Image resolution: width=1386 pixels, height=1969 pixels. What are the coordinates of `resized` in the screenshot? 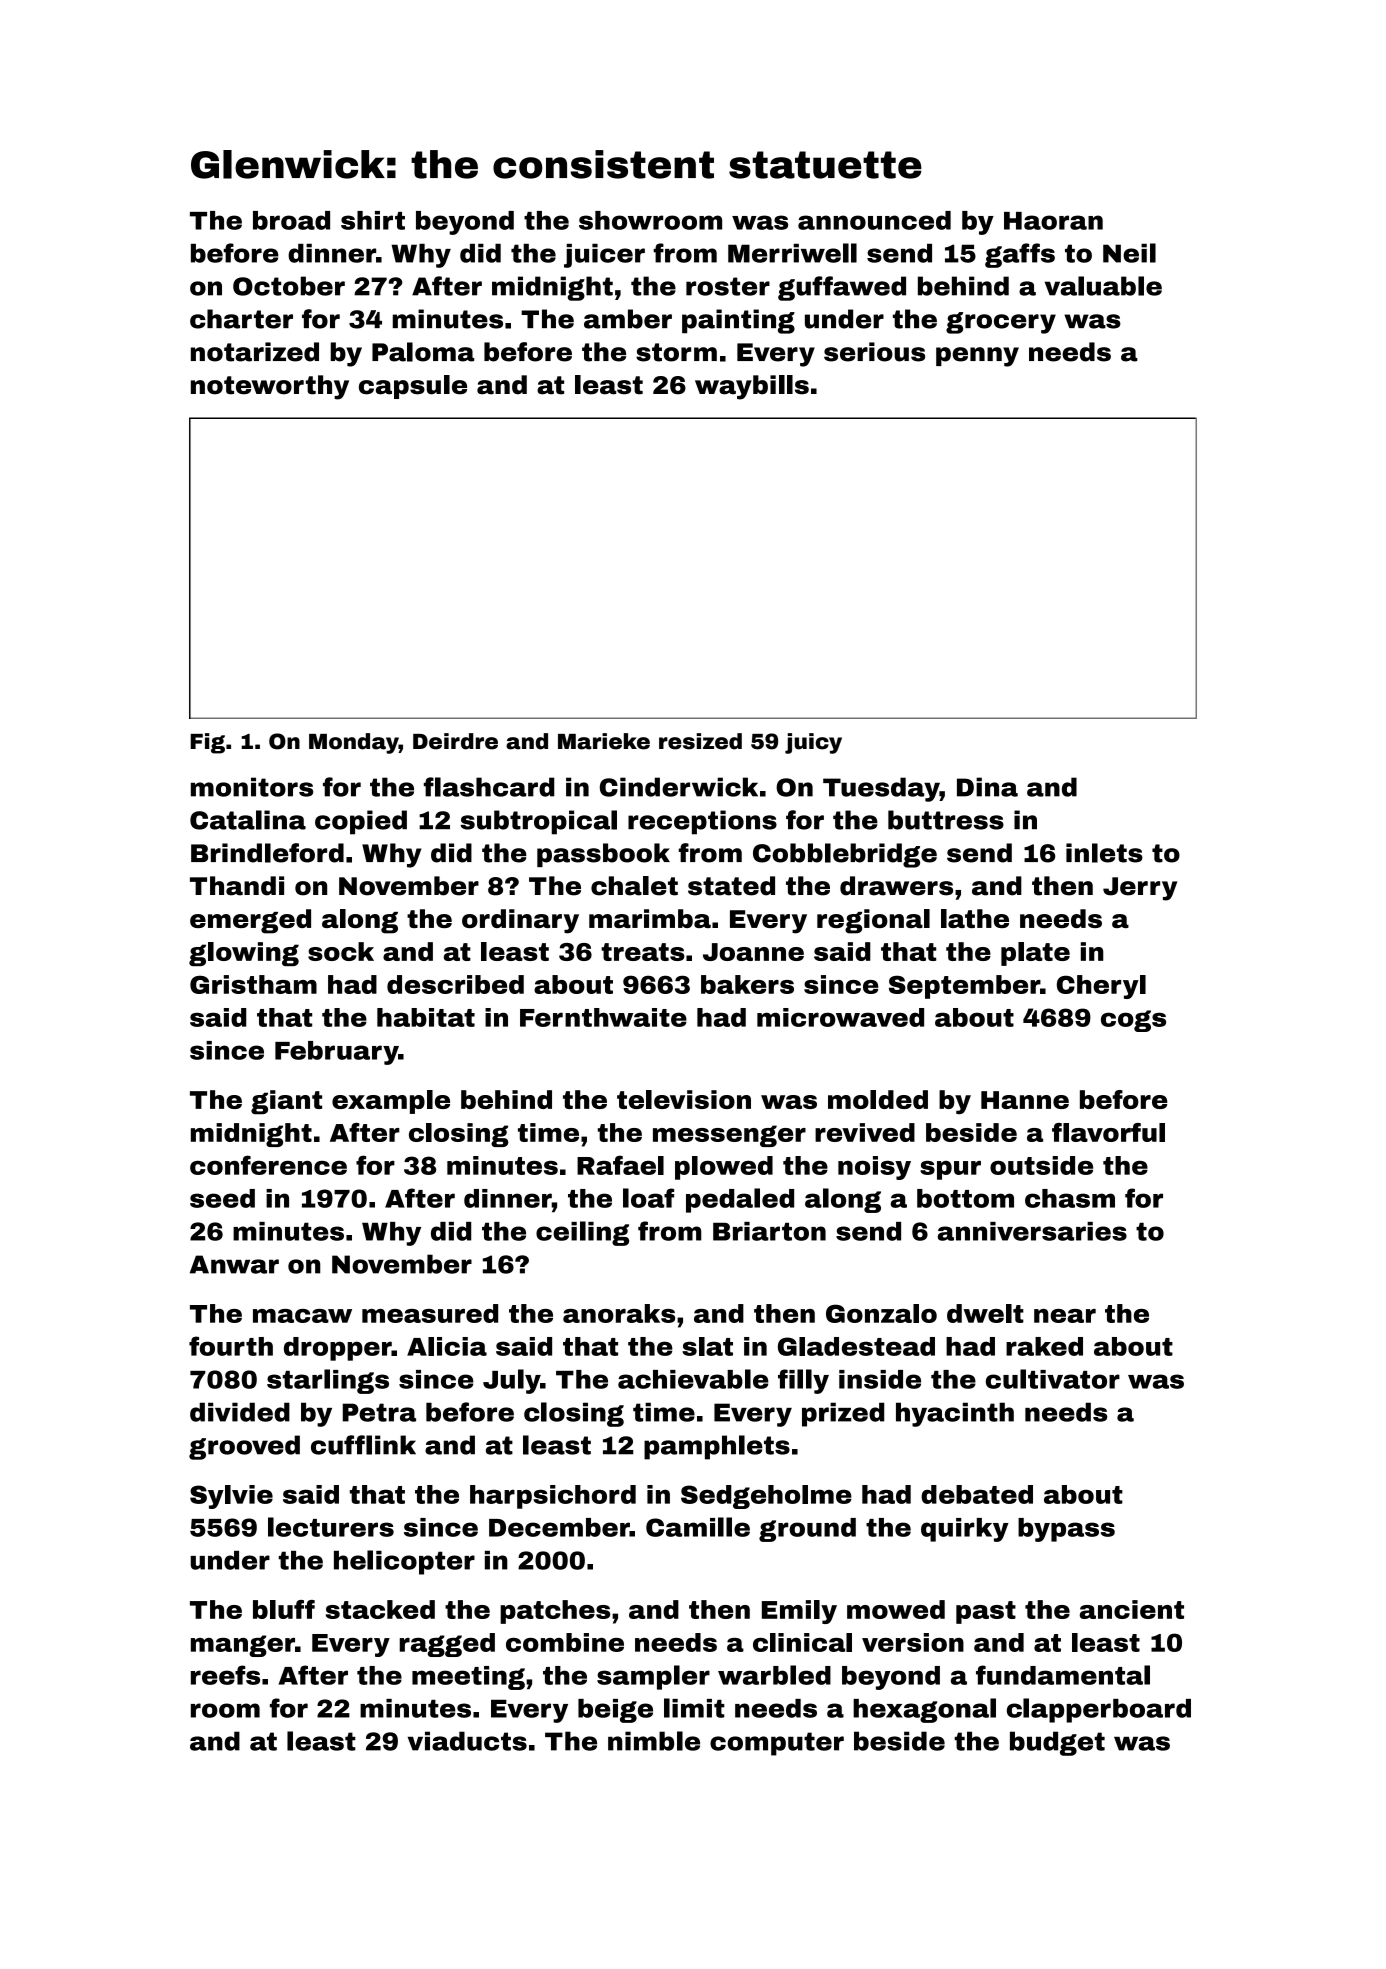 It's located at (700, 741).
